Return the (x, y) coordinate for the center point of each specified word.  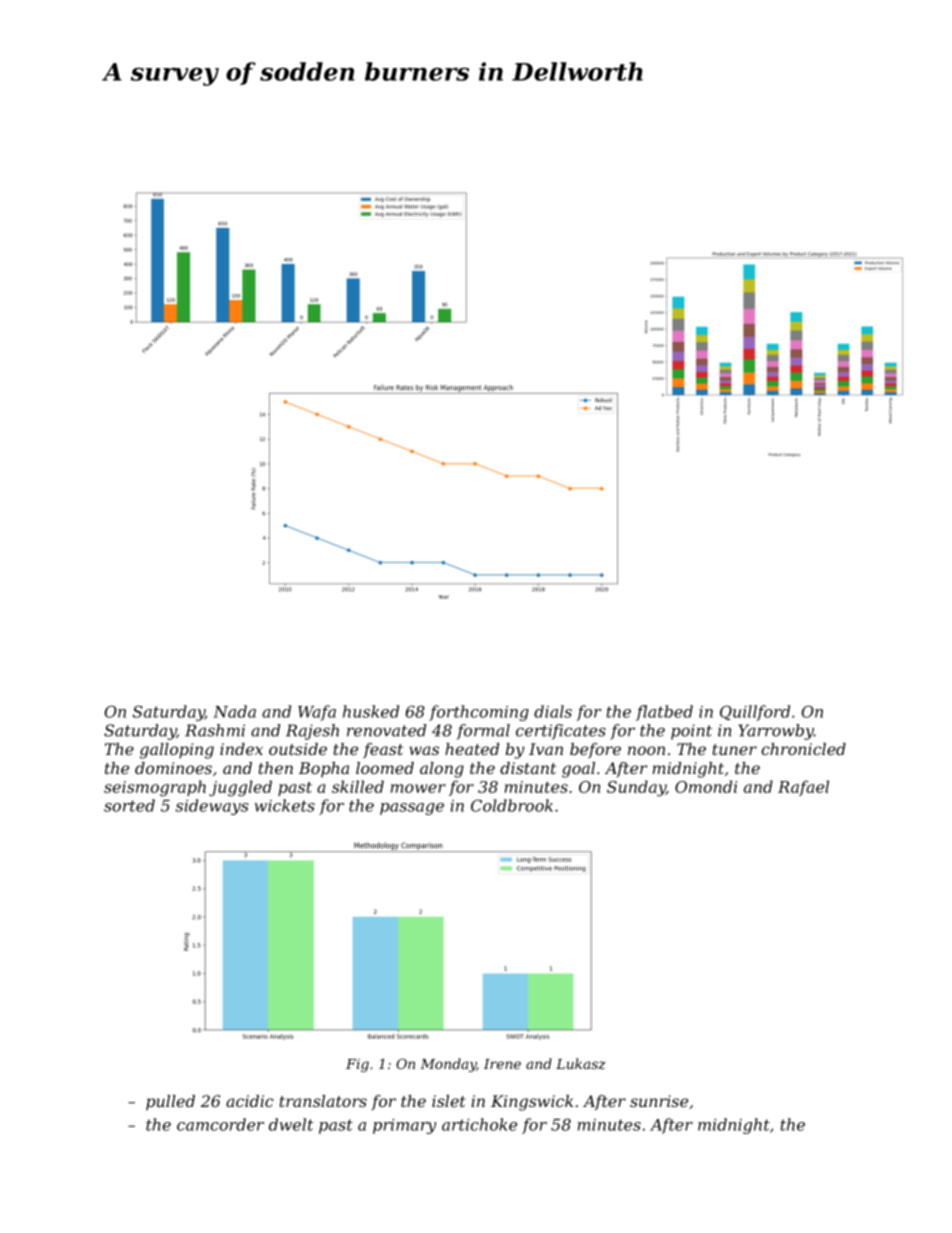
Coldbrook (512, 805)
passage (412, 809)
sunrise (659, 1101)
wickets (285, 805)
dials (553, 711)
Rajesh (312, 732)
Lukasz (581, 1064)
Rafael (803, 788)
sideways (212, 807)
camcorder (220, 1124)
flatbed (664, 713)
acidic (250, 1101)
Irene (502, 1064)
